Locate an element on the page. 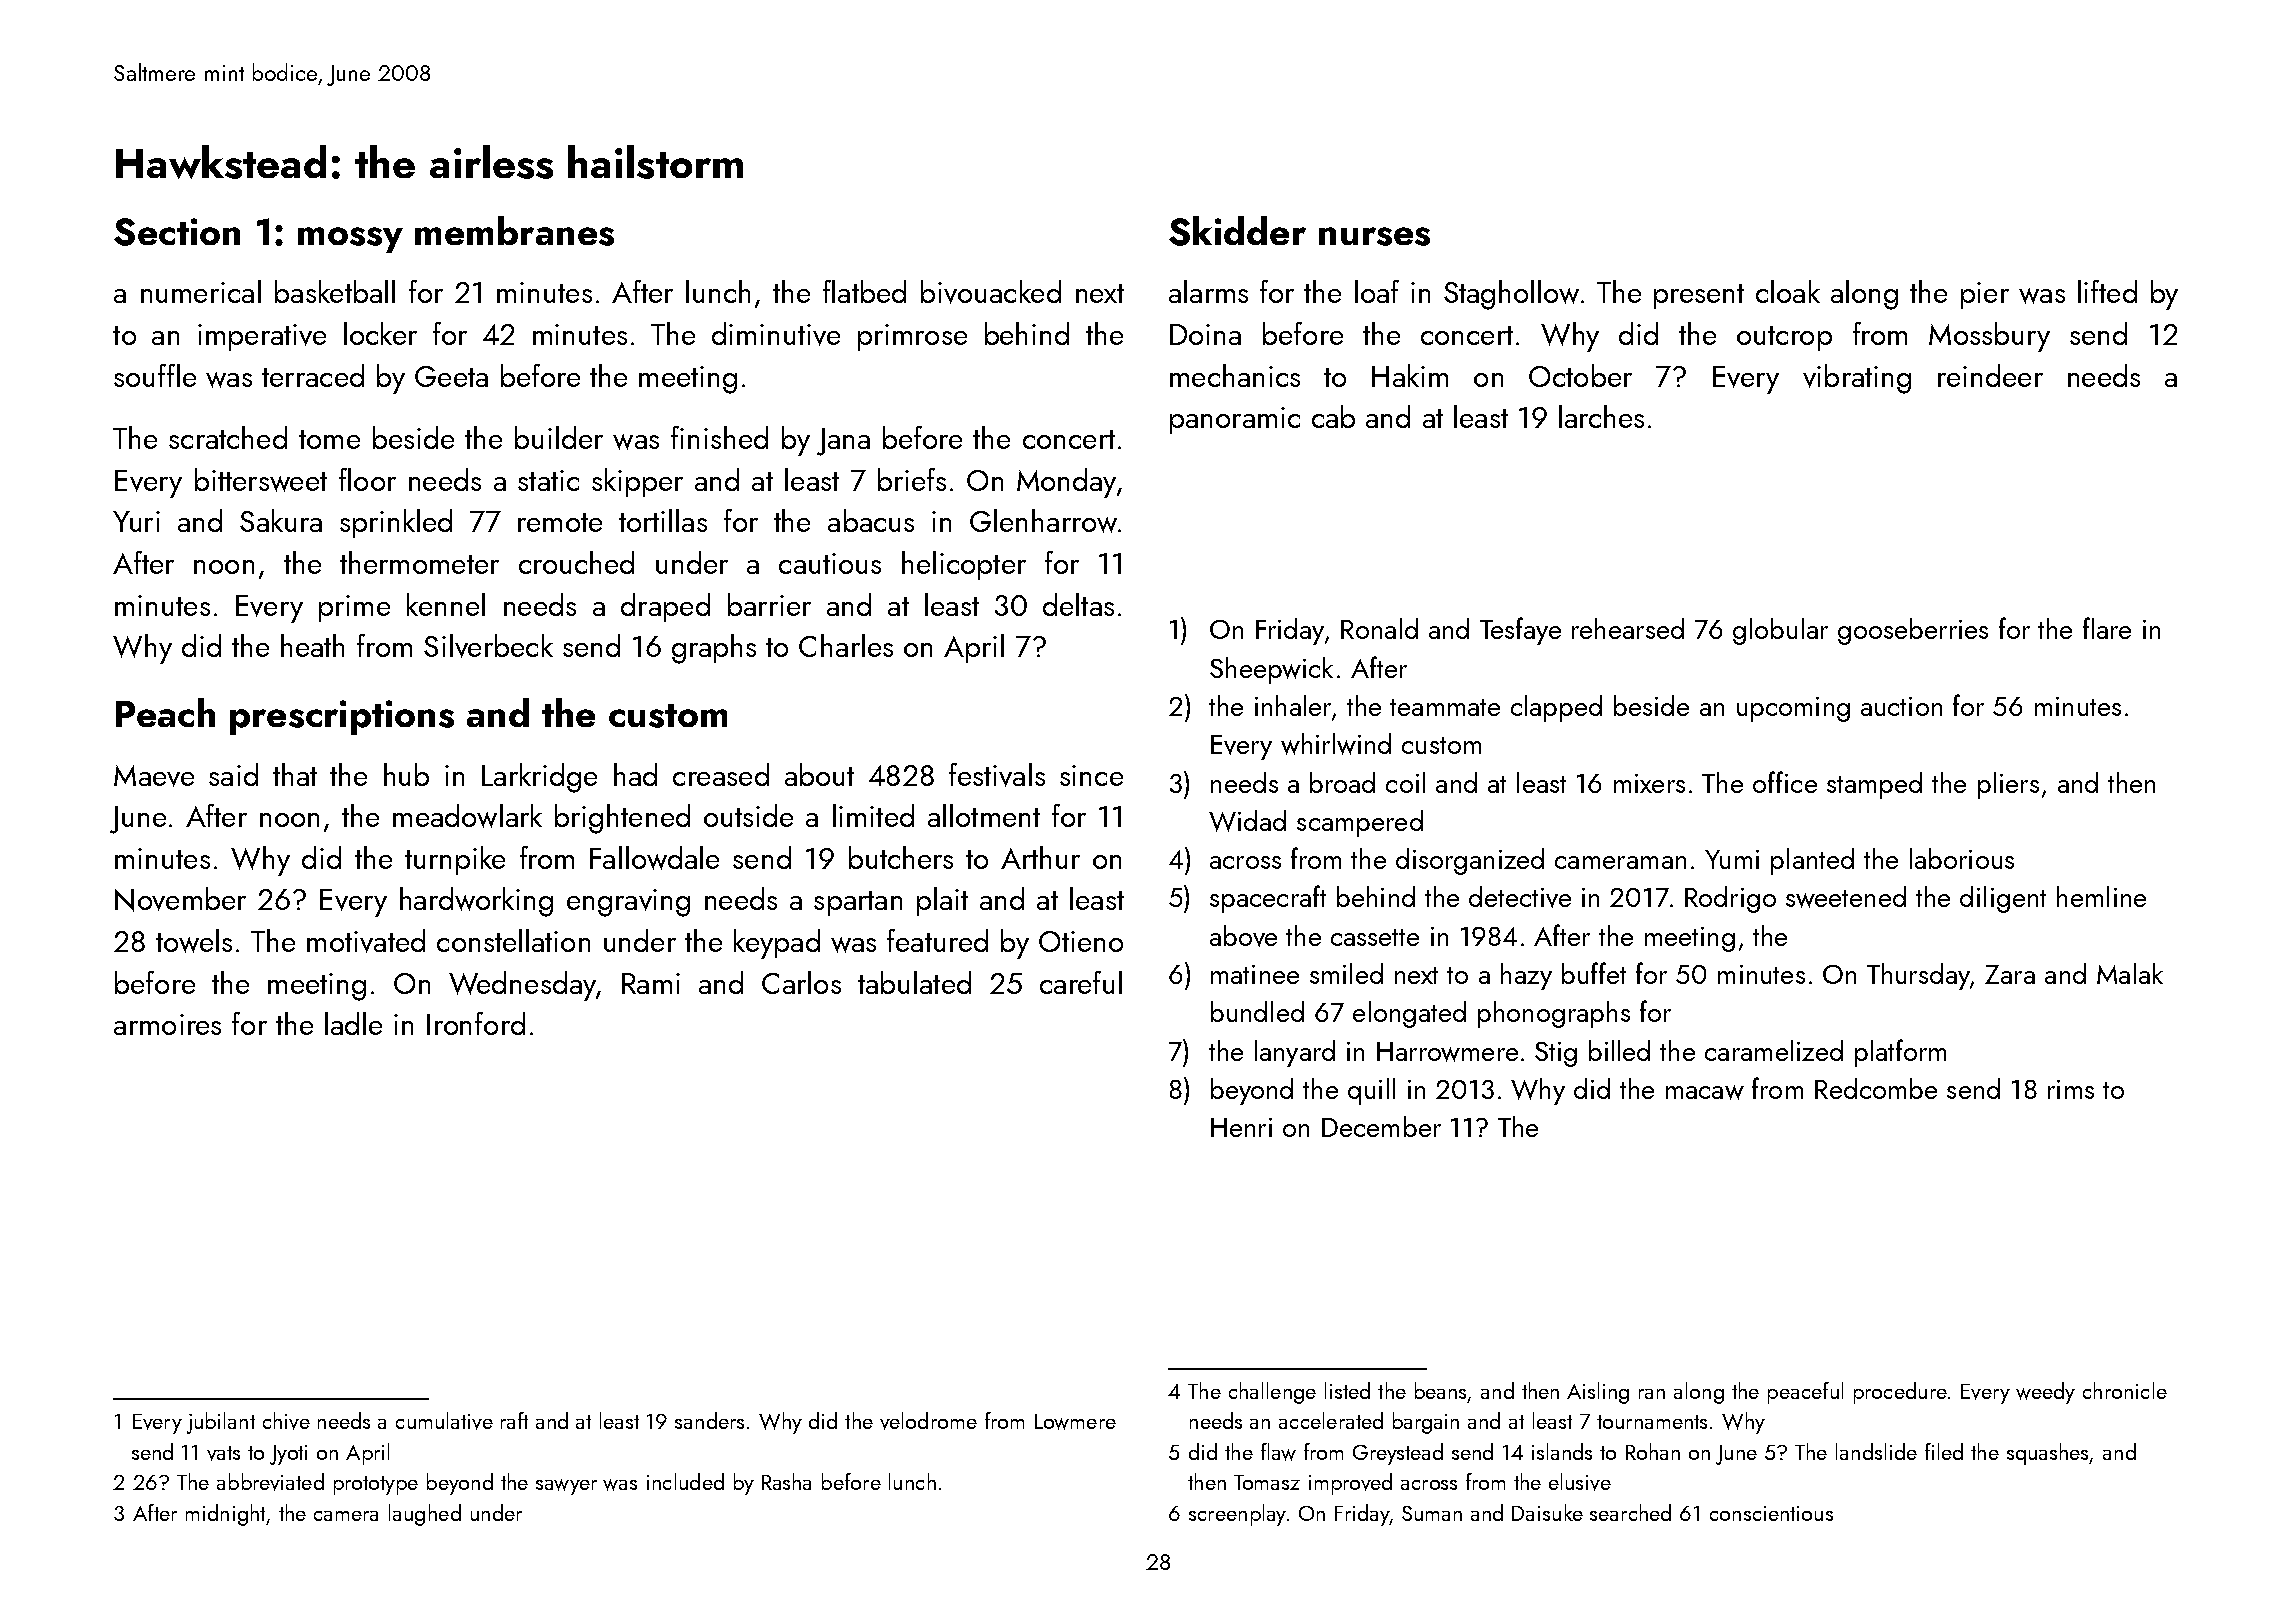 The image size is (2292, 1620). vats is located at coordinates (223, 1453).
